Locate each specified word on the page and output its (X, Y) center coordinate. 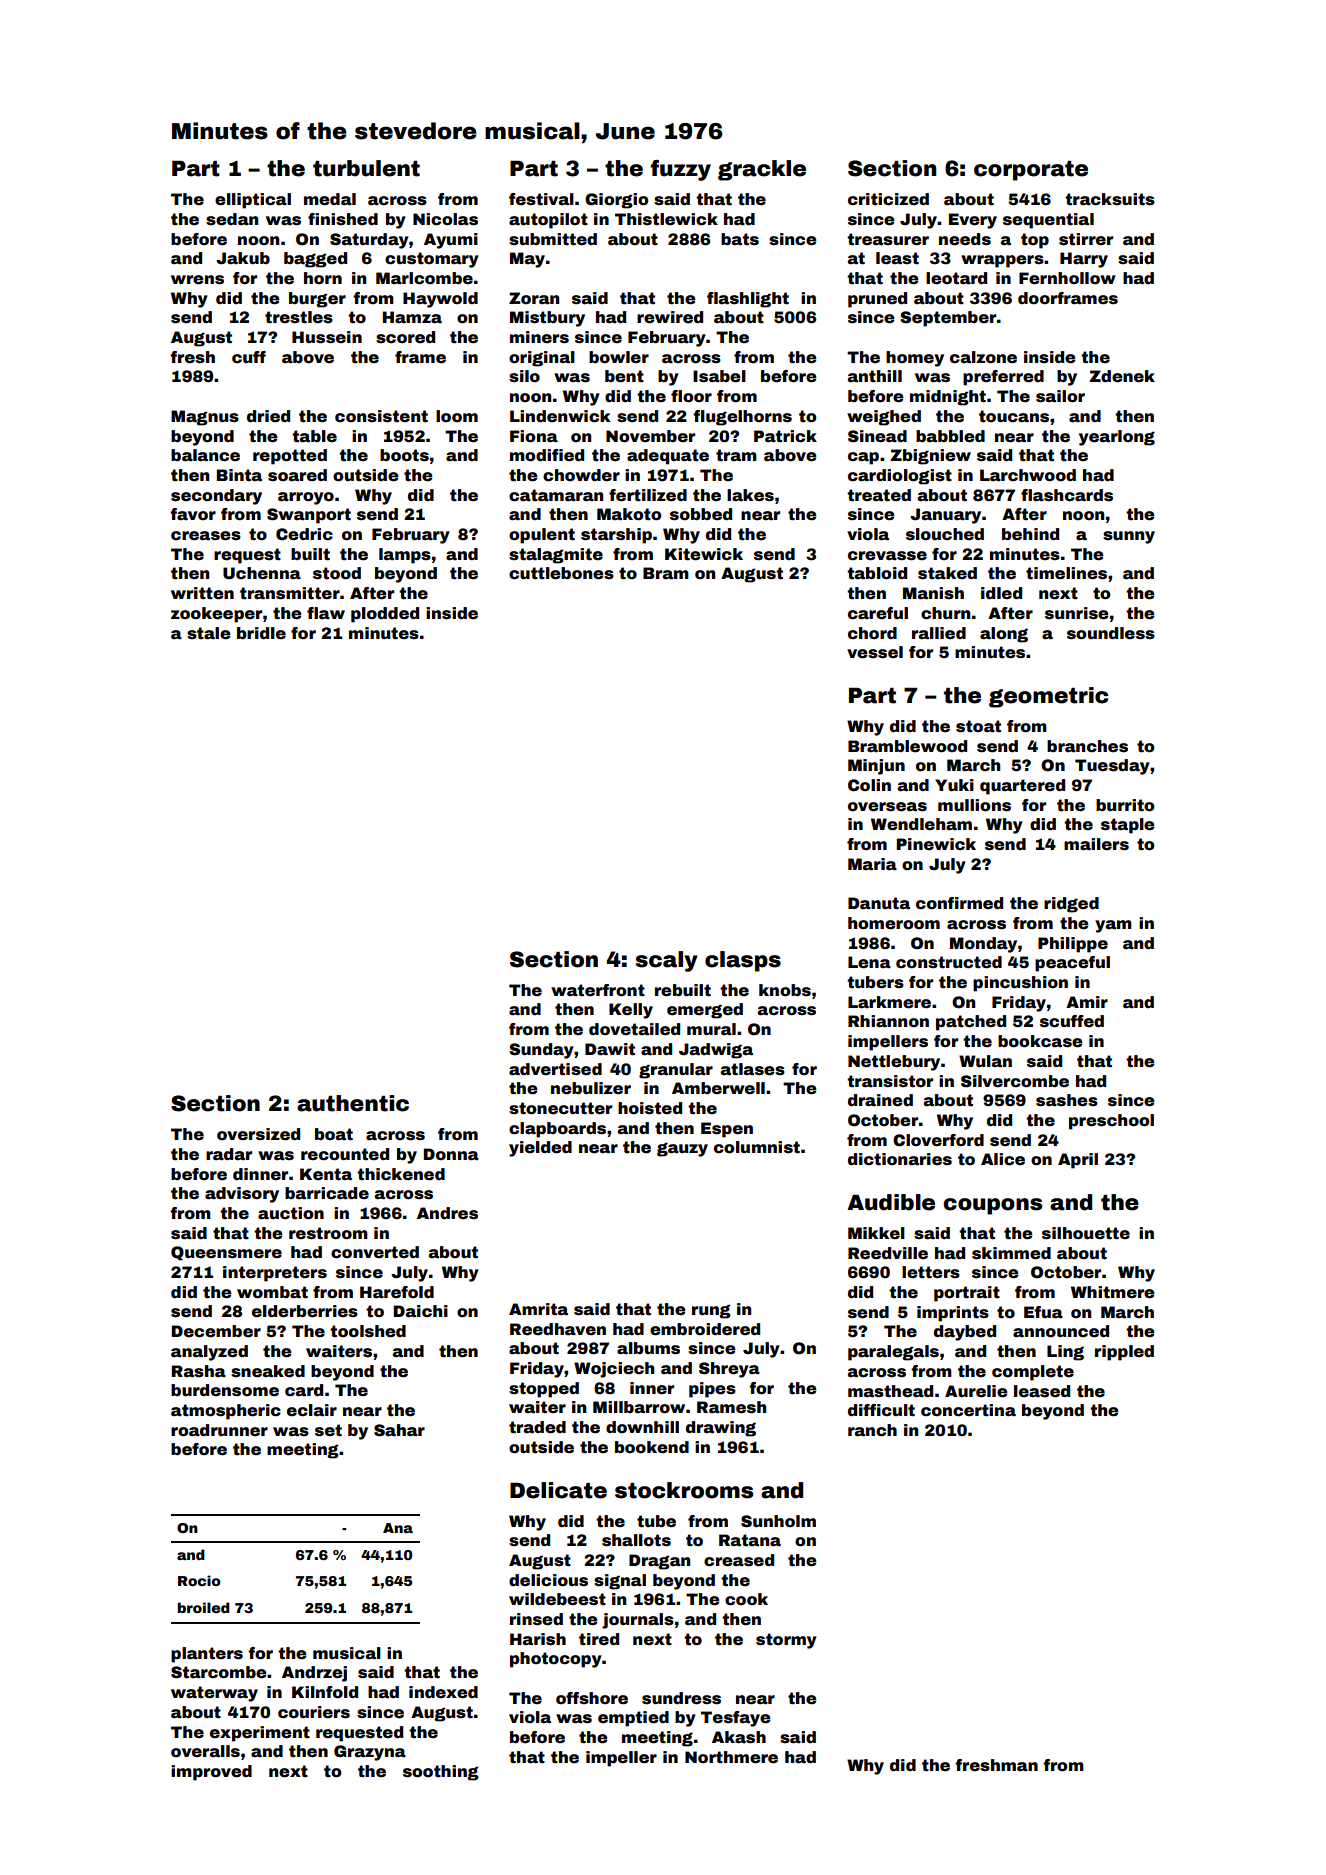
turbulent (366, 168)
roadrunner (219, 1430)
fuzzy (680, 170)
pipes (712, 1390)
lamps (405, 556)
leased (1042, 1391)
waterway (214, 1694)
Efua (1043, 1312)
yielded (540, 1149)
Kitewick (704, 554)
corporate (1031, 171)
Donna (451, 1154)
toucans (1014, 416)
